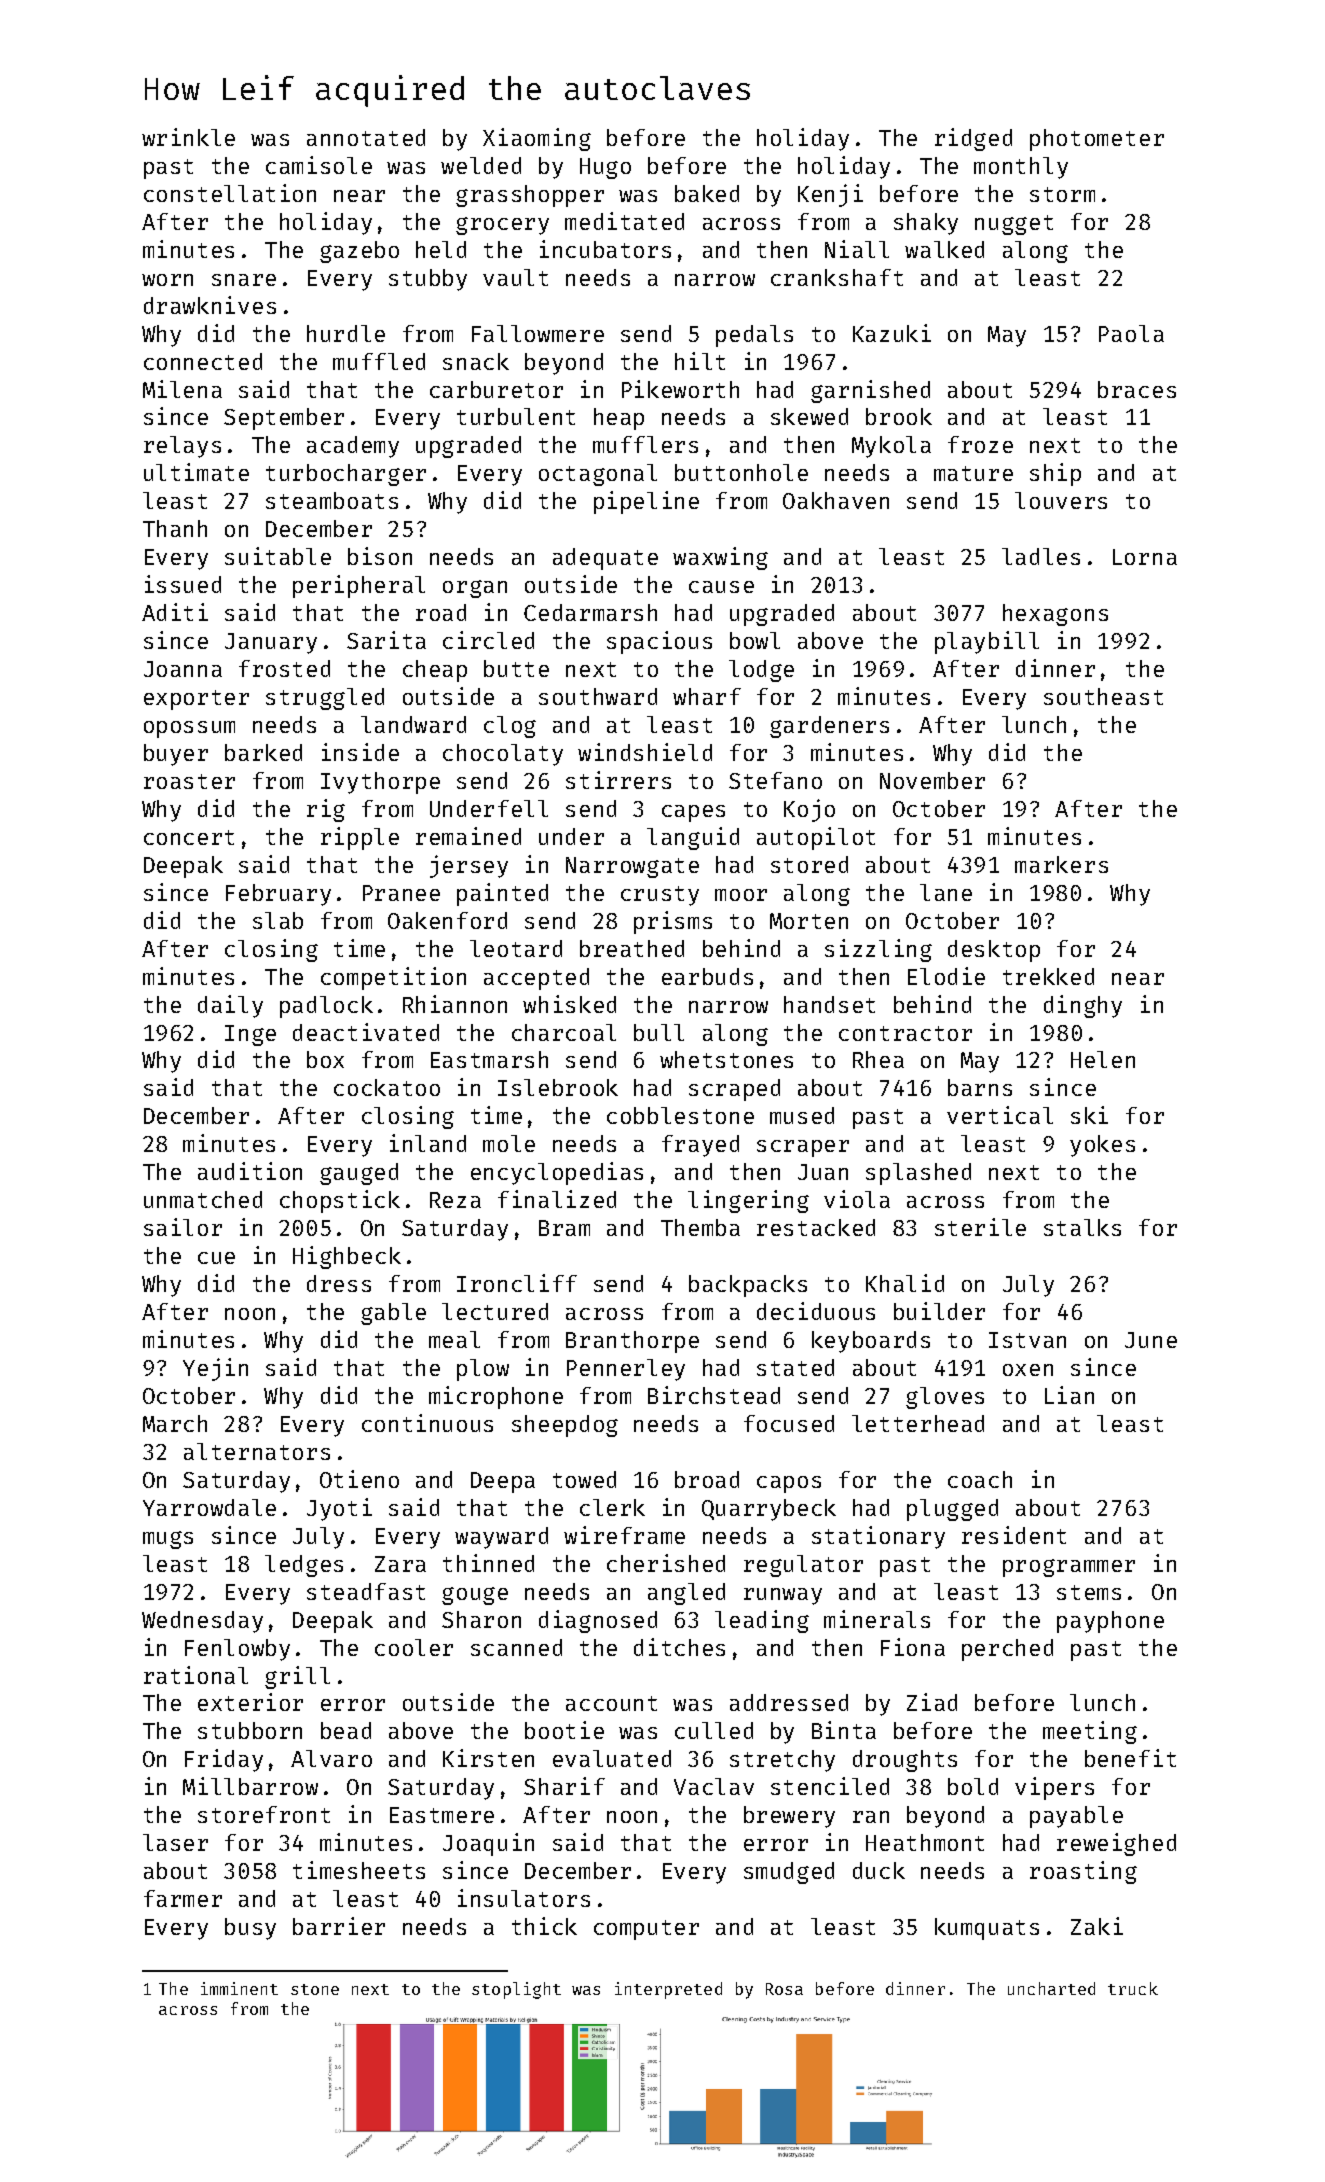  Describe the element at coordinates (944, 249) in the screenshot. I see `walked` at that location.
